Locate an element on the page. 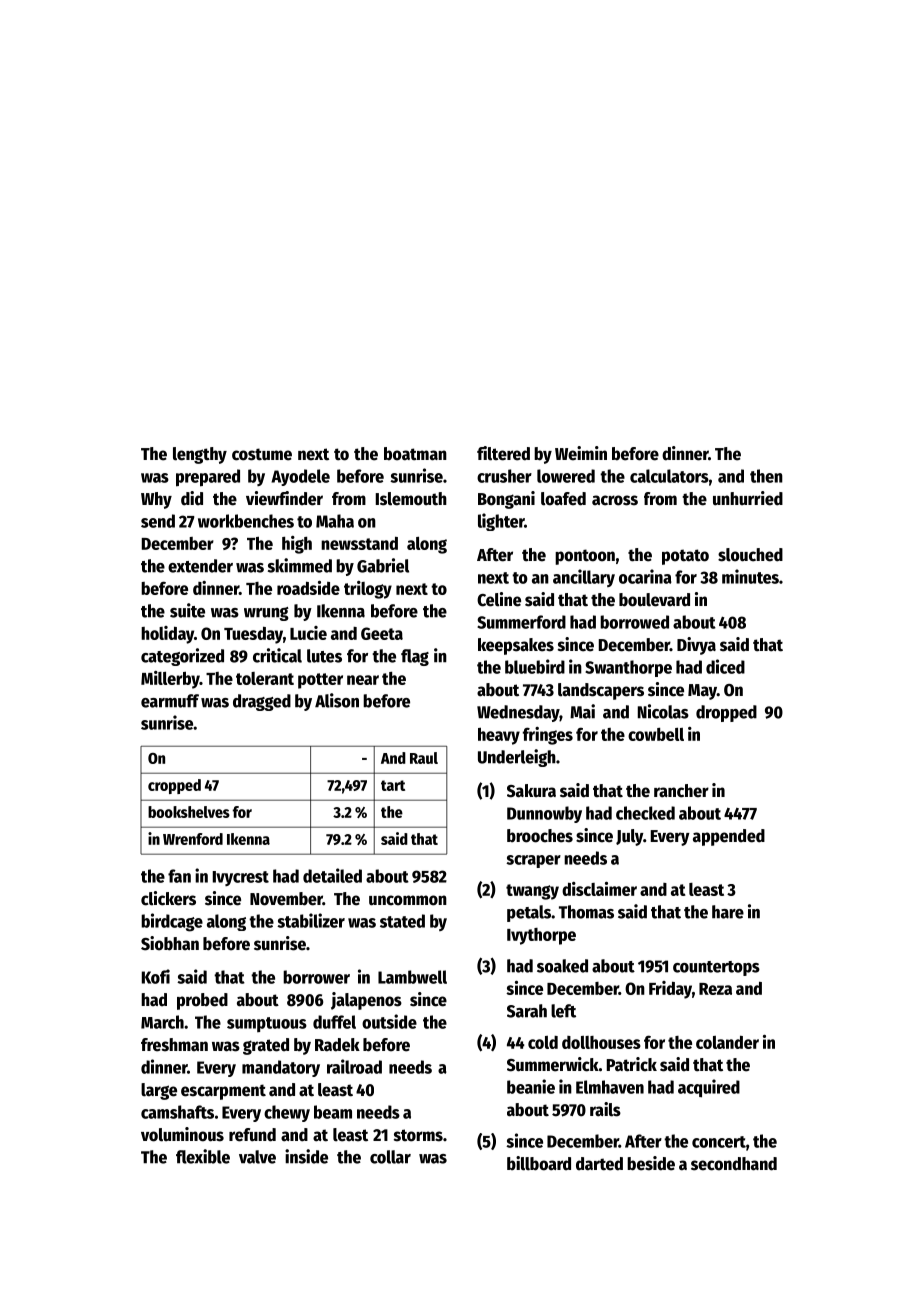 This image has height=1314, width=924. did is located at coordinates (192, 498).
